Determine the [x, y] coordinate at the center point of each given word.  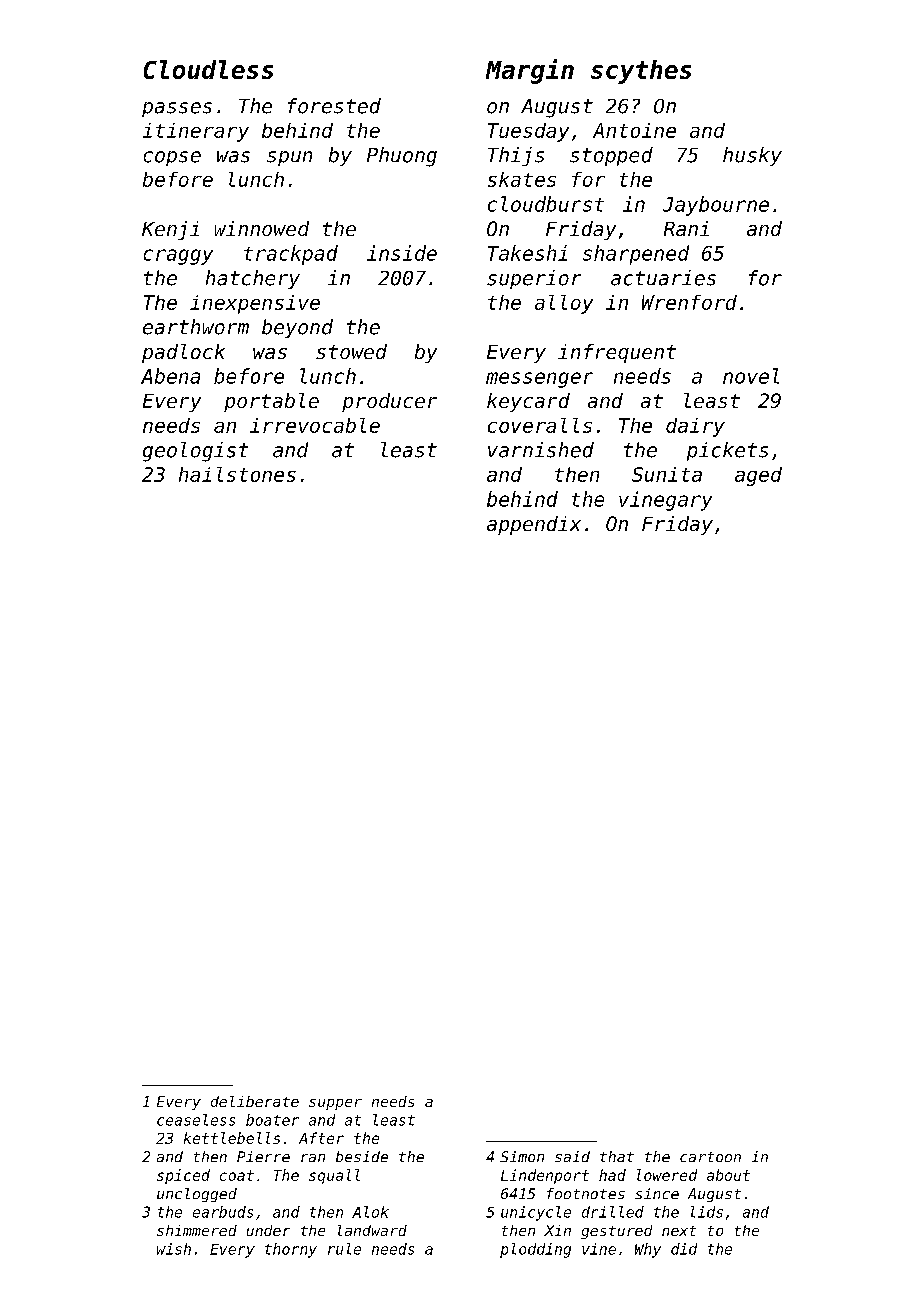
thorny [291, 1250]
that [617, 1156]
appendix [534, 525]
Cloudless [208, 69]
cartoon [710, 1157]
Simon [522, 1156]
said [572, 1156]
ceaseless [196, 1120]
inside [402, 253]
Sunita [667, 474]
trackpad [291, 255]
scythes [641, 72]
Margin [530, 71]
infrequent [617, 353]
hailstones [237, 474]
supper [335, 1104]
